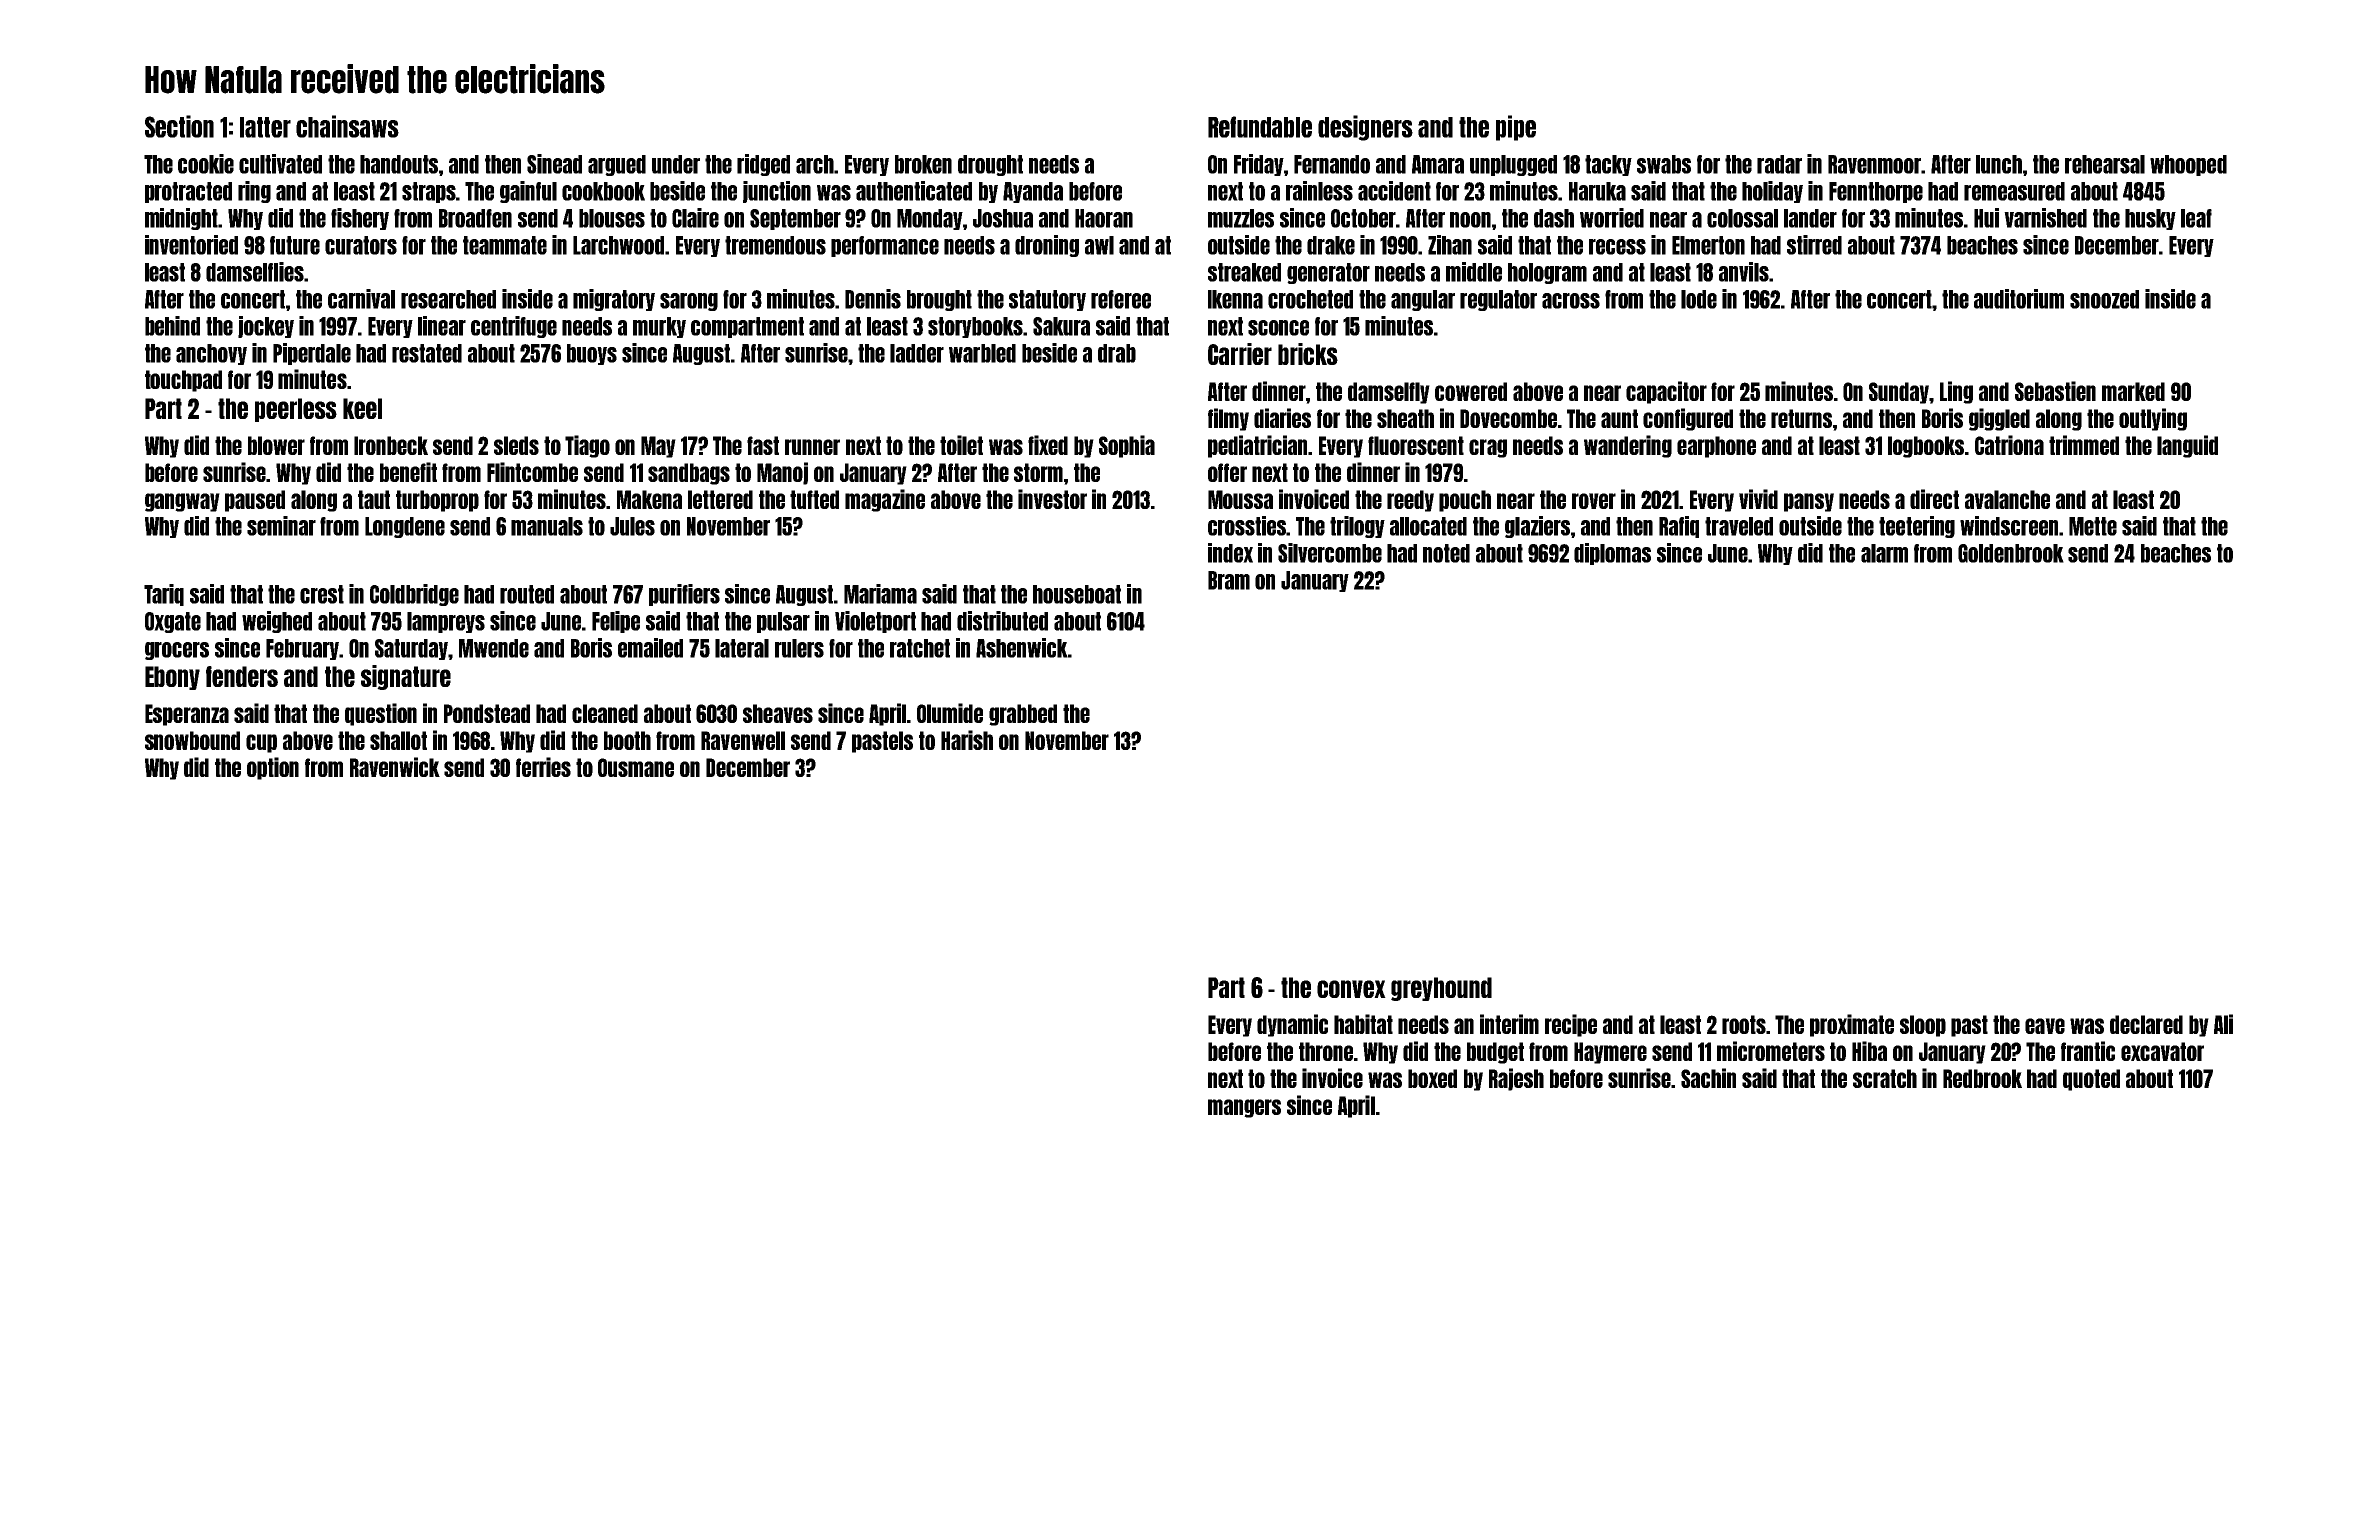 The width and height of the screenshot is (2380, 1540). Describe the element at coordinates (763, 165) in the screenshot. I see `ridged` at that location.
